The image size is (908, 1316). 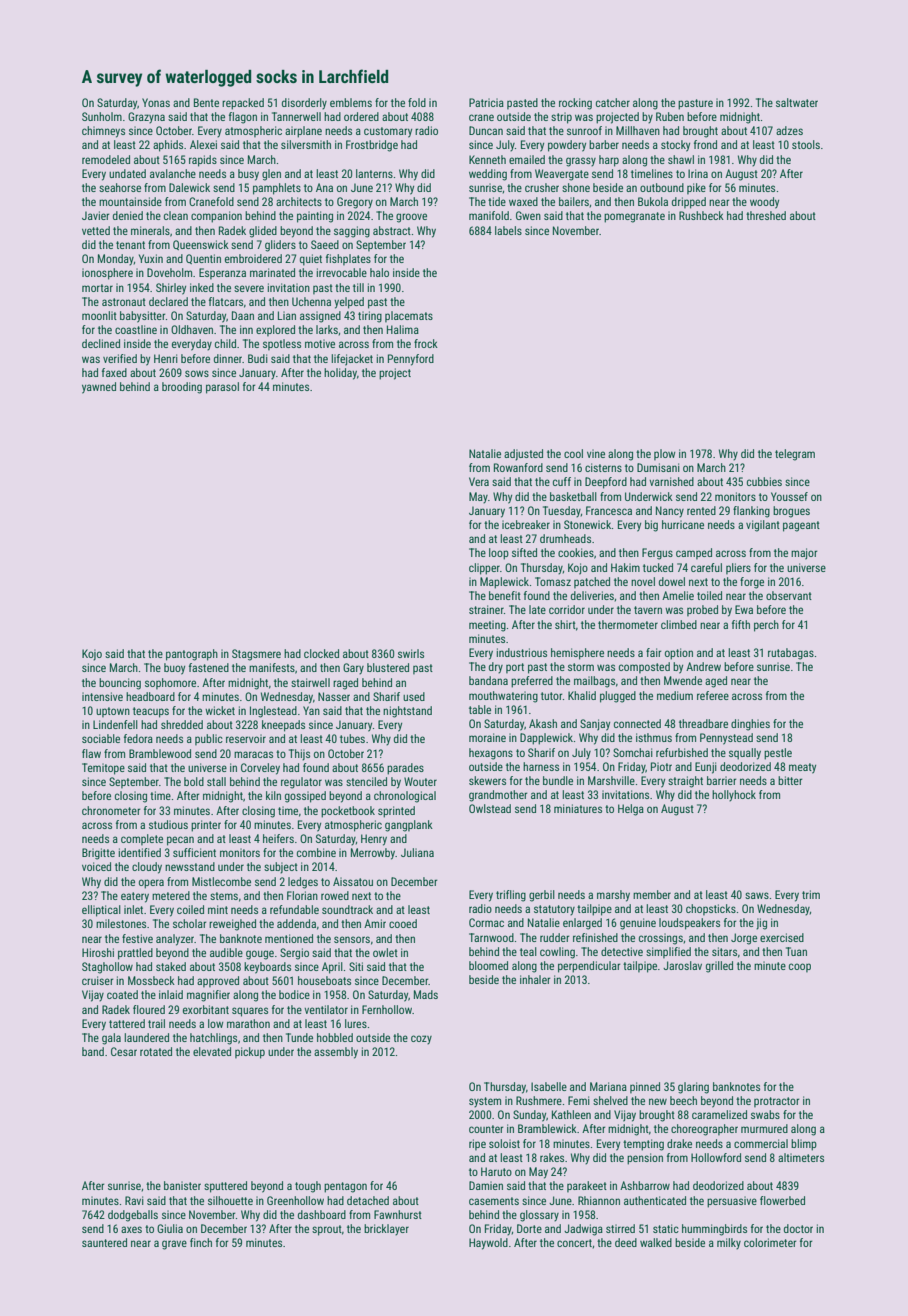 What do you see at coordinates (256, 655) in the screenshot?
I see `Stagsmere` at bounding box center [256, 655].
